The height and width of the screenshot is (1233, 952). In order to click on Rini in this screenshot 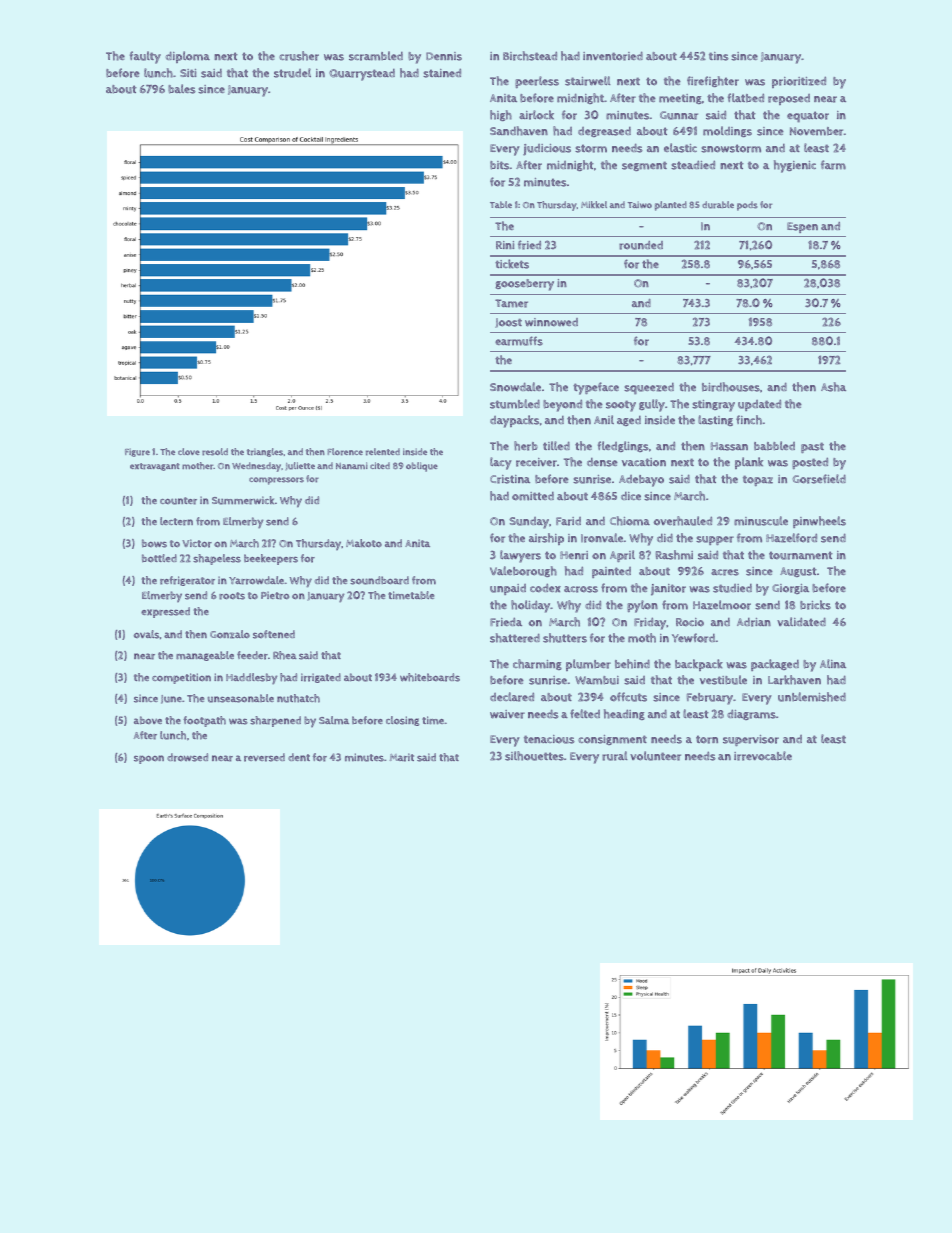, I will do `click(505, 245)`.
